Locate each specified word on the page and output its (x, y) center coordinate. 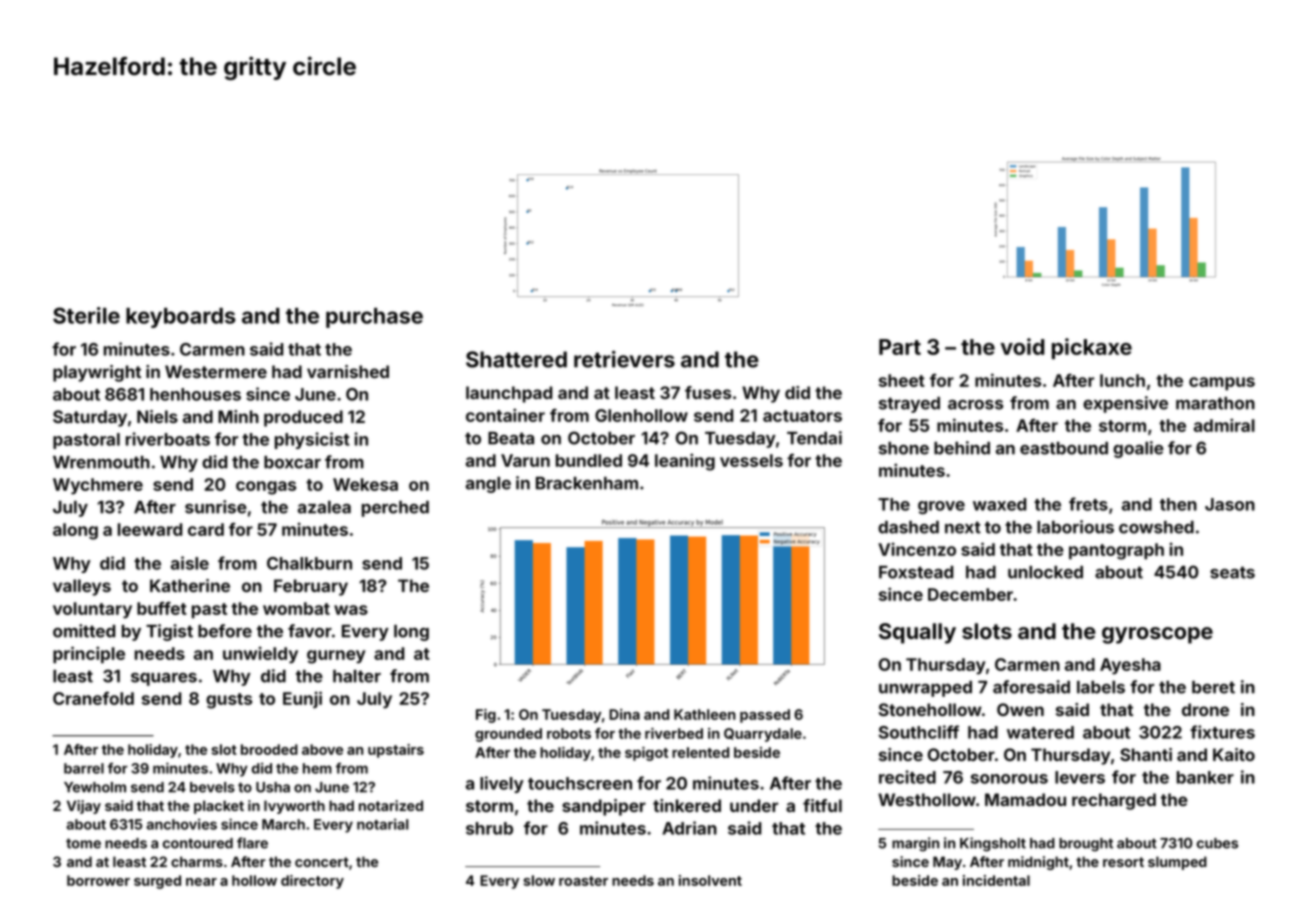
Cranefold (93, 698)
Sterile (86, 315)
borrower (98, 880)
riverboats (168, 439)
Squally (917, 633)
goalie (1138, 449)
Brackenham (587, 483)
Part (900, 347)
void (1023, 346)
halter (357, 676)
